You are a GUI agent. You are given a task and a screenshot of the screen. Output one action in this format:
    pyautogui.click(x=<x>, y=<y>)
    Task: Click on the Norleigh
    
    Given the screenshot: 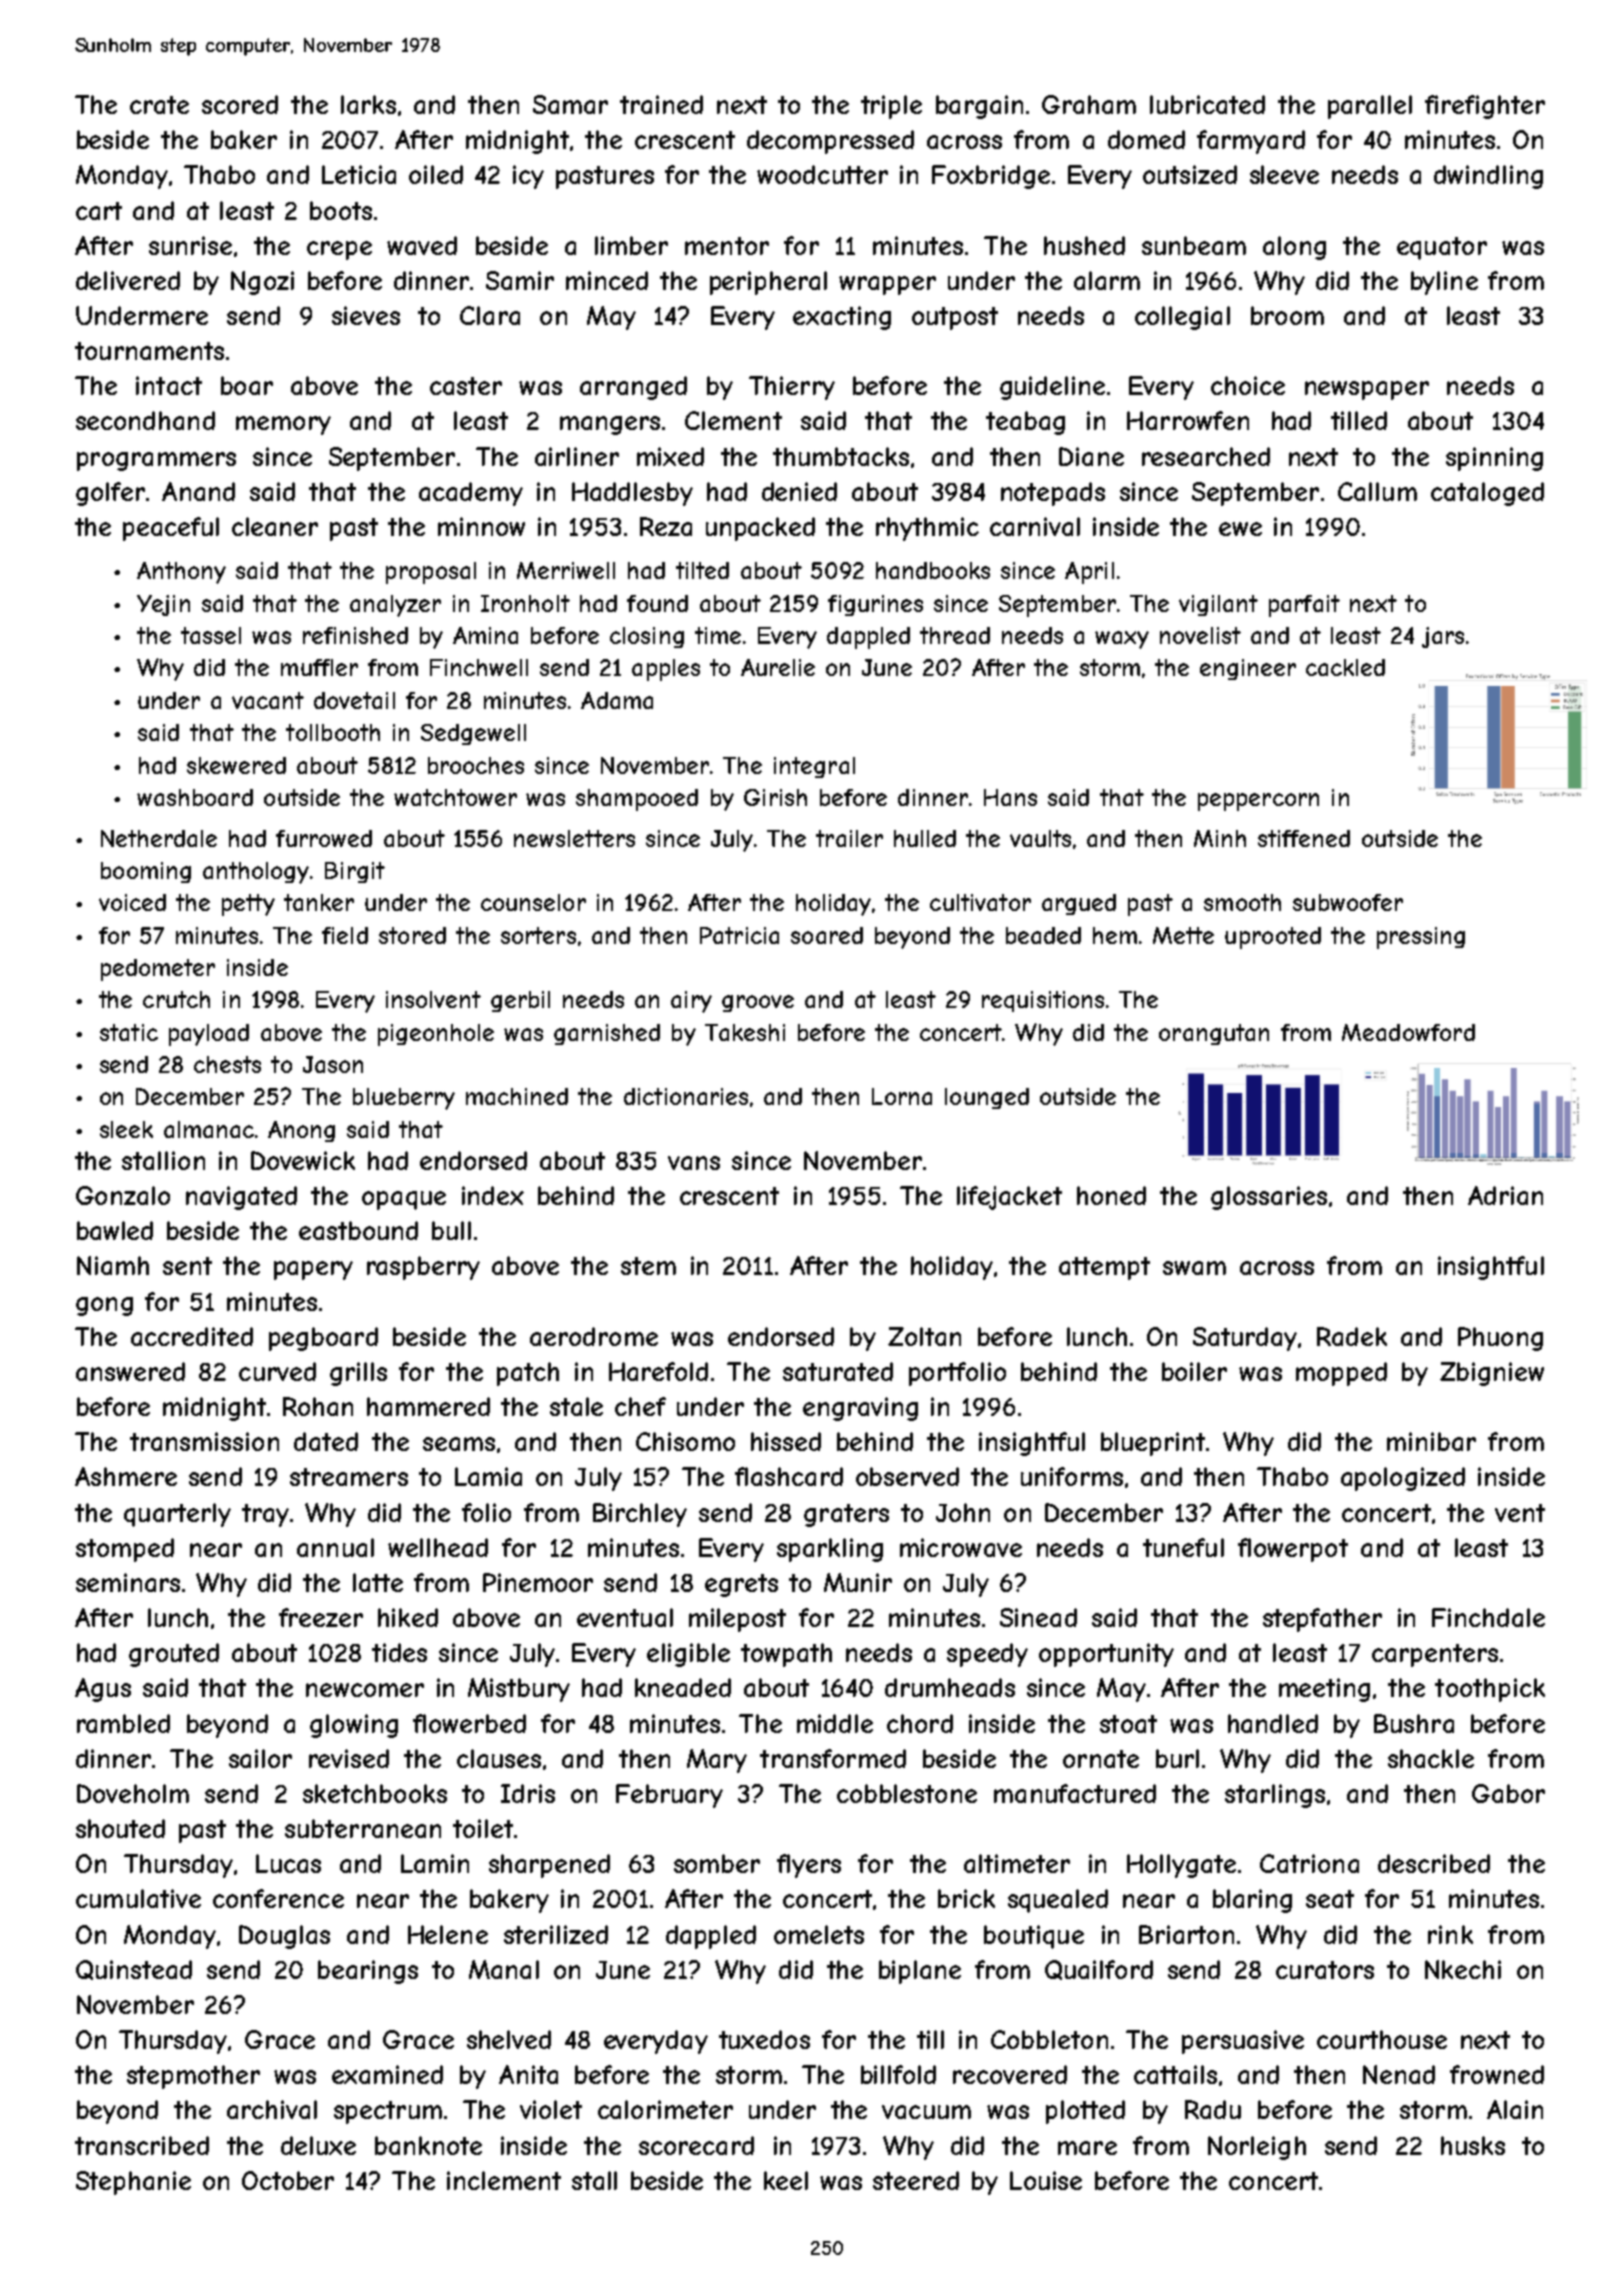 What is the action you would take?
    pyautogui.click(x=1257, y=2148)
